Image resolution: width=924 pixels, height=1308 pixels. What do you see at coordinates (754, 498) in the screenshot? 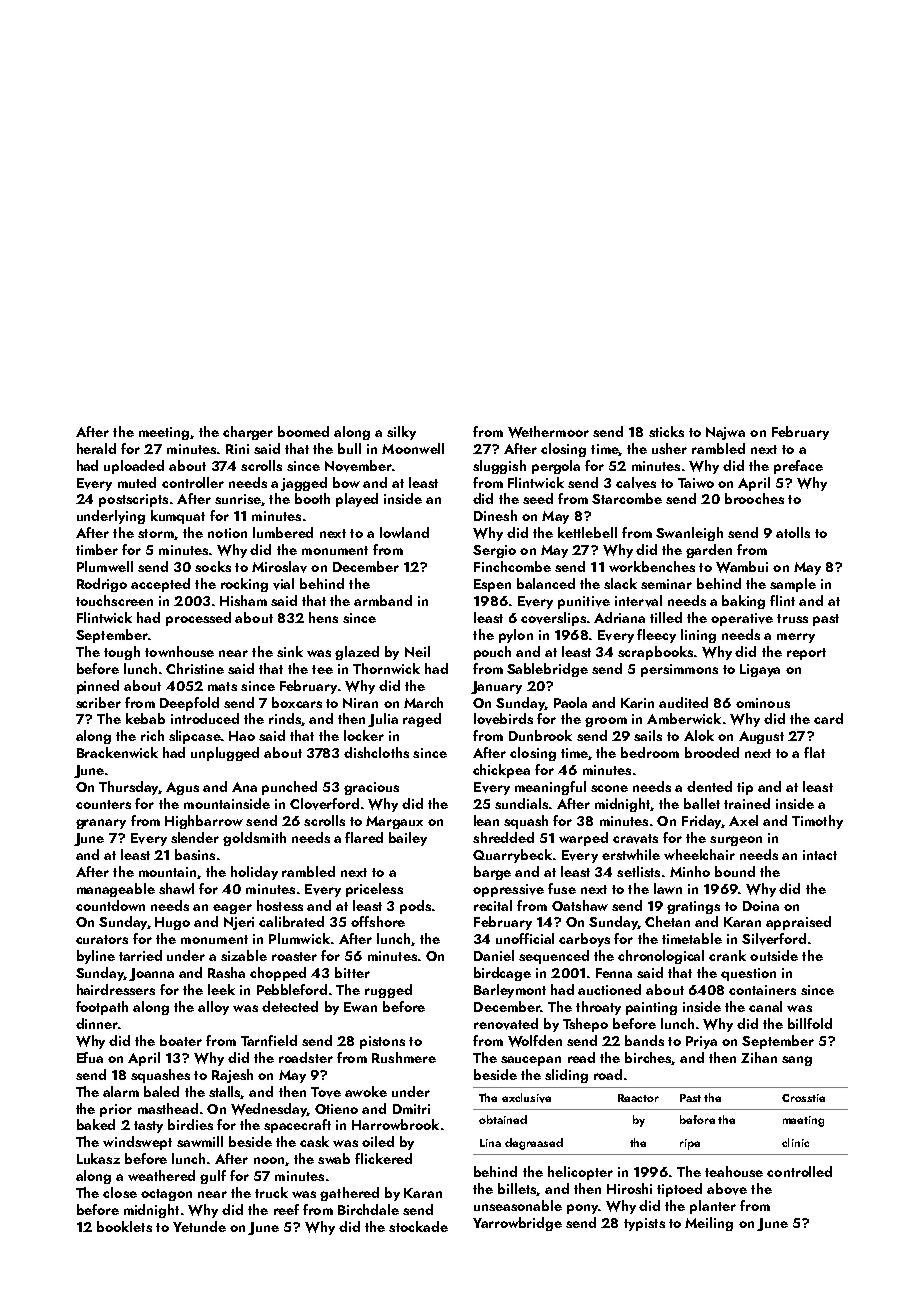
I see `brooches` at bounding box center [754, 498].
